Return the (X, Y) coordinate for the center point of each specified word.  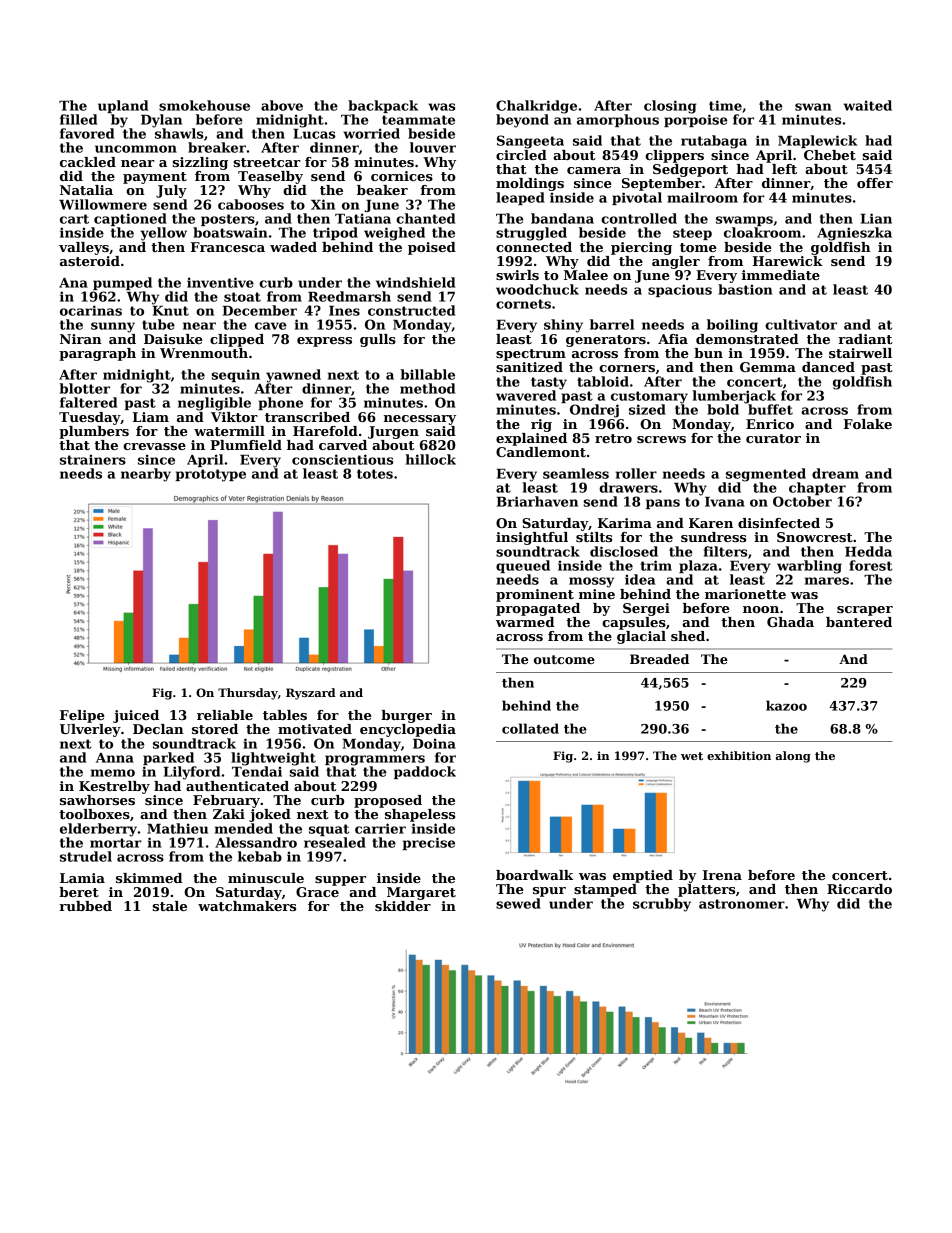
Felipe (82, 716)
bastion (745, 289)
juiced (136, 716)
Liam (151, 417)
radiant (865, 339)
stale (170, 906)
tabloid (603, 381)
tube (158, 324)
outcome (564, 659)
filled (78, 119)
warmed (525, 622)
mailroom (702, 197)
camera (594, 170)
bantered (859, 622)
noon (761, 609)
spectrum (531, 355)
